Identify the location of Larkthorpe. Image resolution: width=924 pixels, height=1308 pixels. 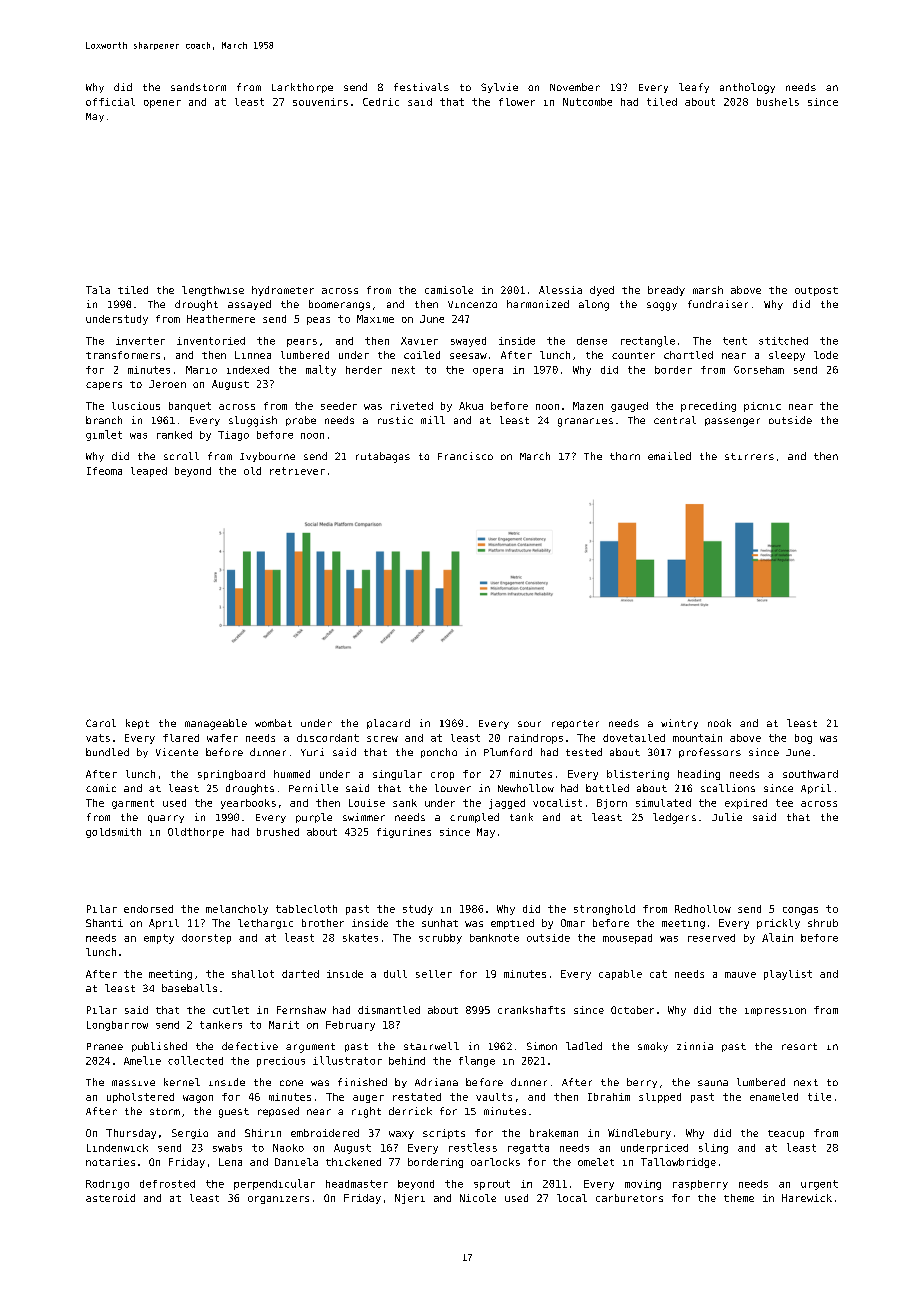
(302, 88).
